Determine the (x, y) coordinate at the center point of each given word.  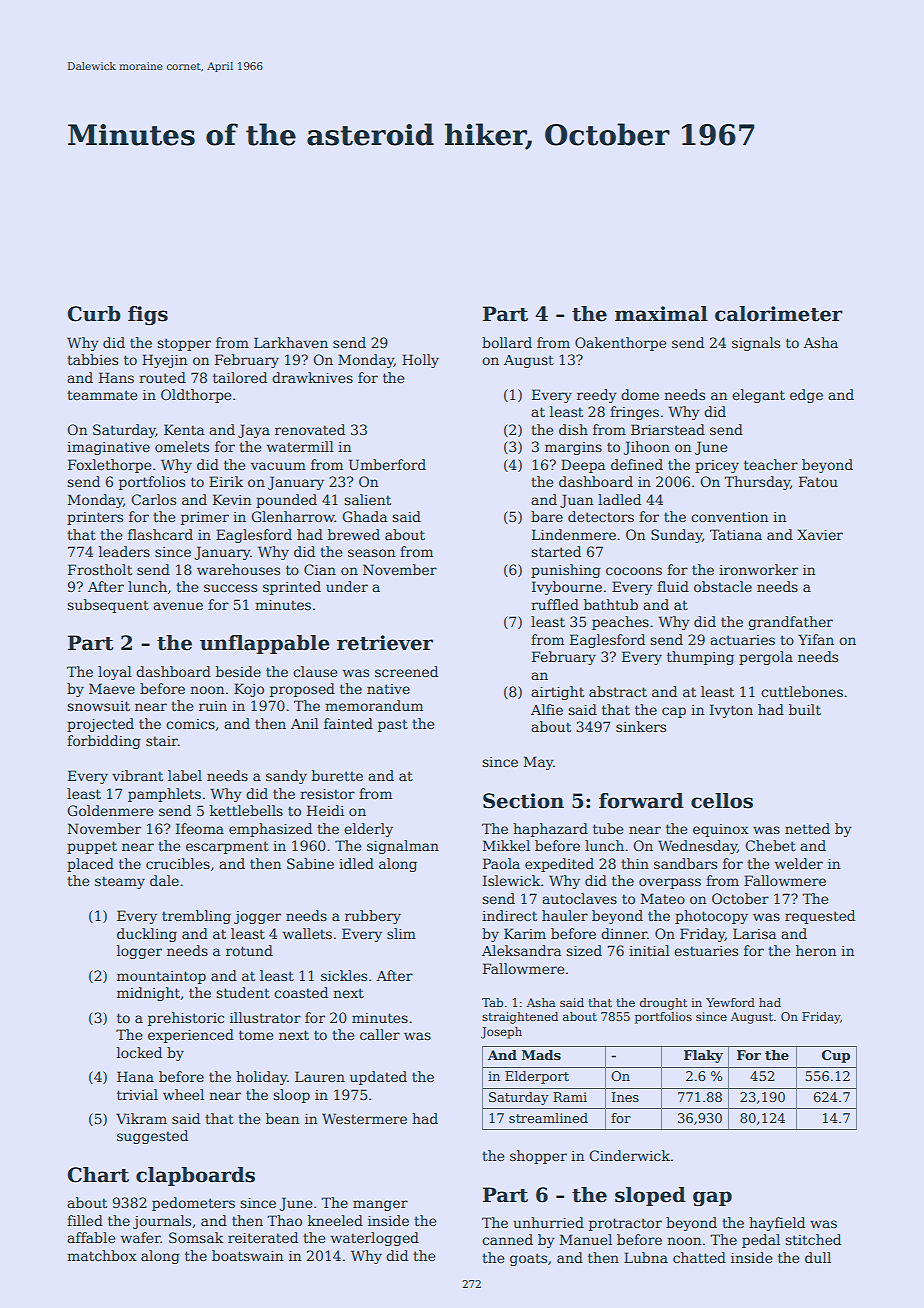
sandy (286, 777)
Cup (836, 1056)
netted (807, 828)
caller (380, 1034)
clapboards (195, 1176)
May (539, 763)
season (371, 553)
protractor (625, 1224)
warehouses (238, 569)
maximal (661, 314)
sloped (650, 1196)
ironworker (758, 569)
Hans (116, 377)
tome (256, 1035)
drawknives (312, 377)
